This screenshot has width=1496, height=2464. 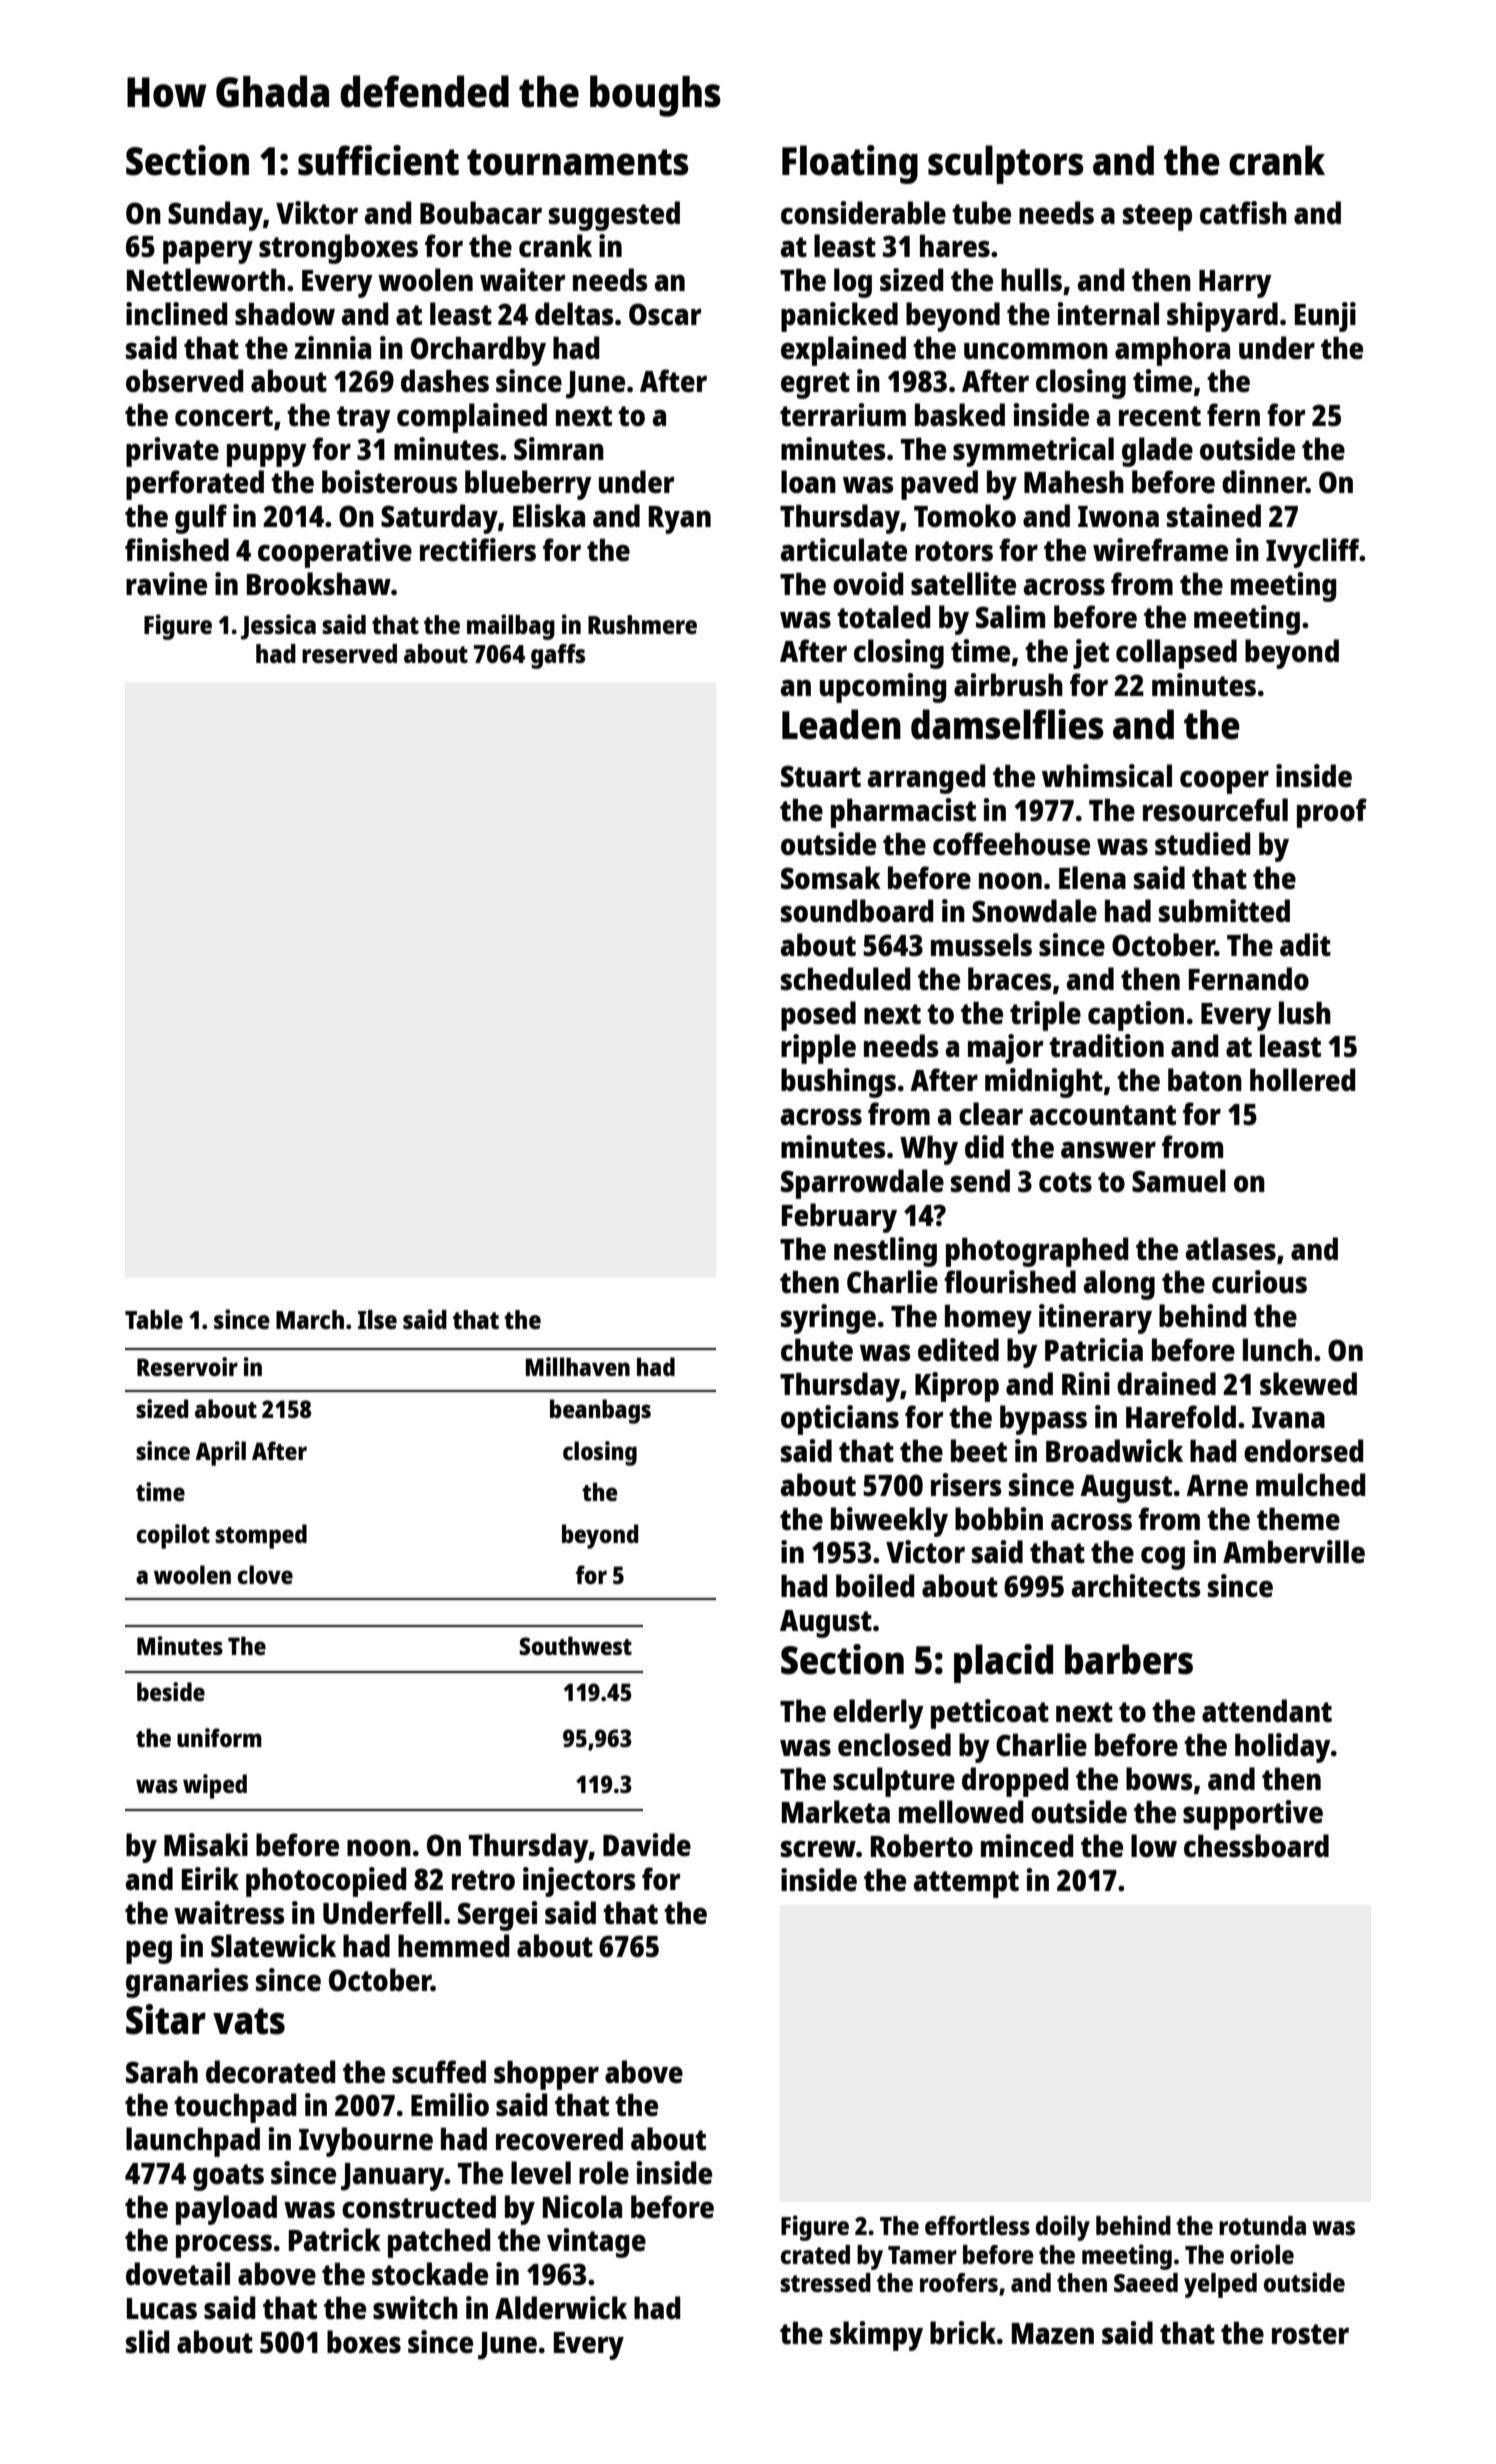 I want to click on March, so click(x=310, y=1319).
